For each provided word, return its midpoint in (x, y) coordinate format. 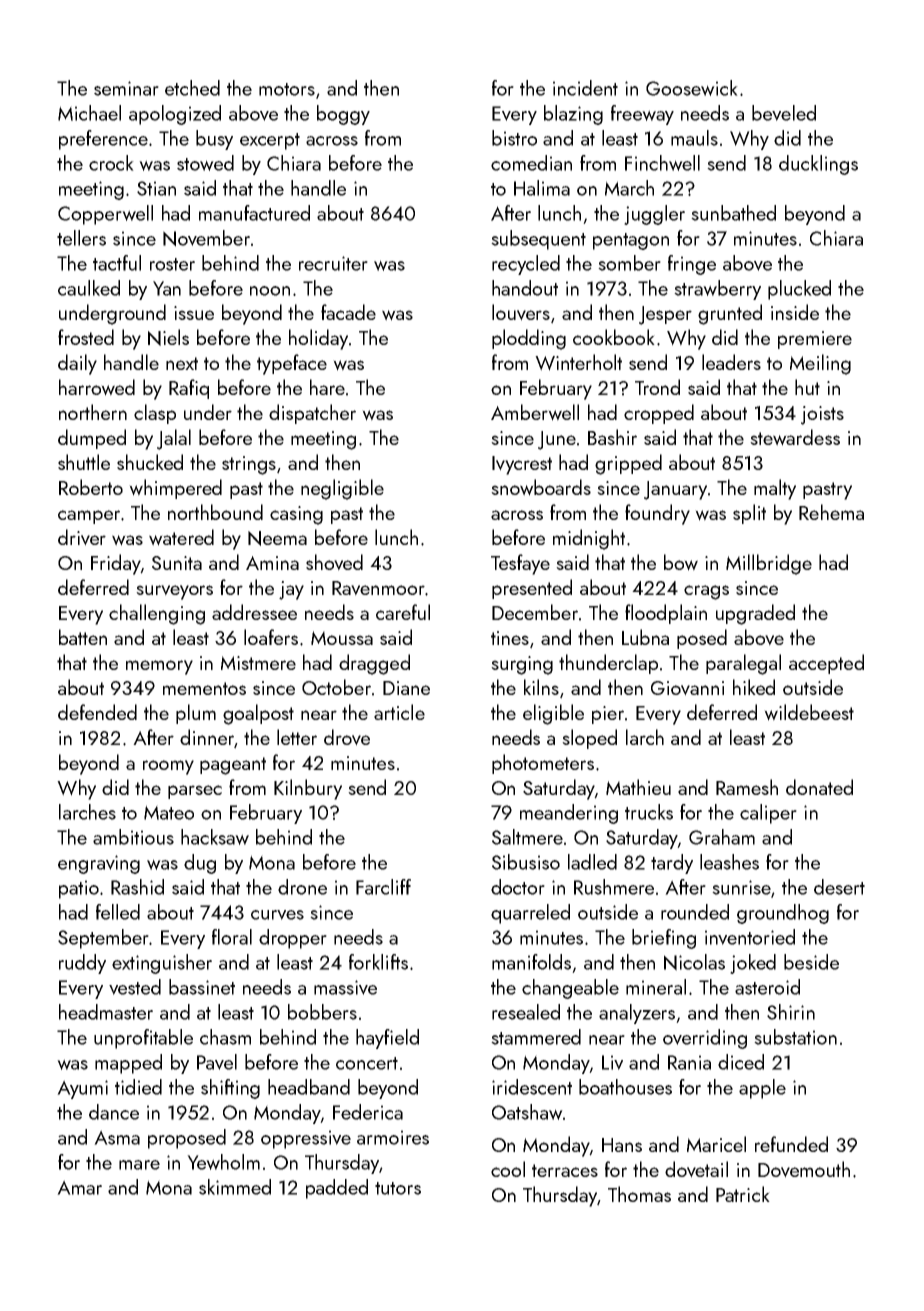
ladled (592, 862)
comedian (531, 163)
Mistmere (258, 663)
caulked (89, 288)
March (629, 188)
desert (839, 887)
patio (79, 889)
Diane (406, 688)
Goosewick (692, 88)
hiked (754, 687)
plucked (799, 290)
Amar (79, 1187)
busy (214, 140)
